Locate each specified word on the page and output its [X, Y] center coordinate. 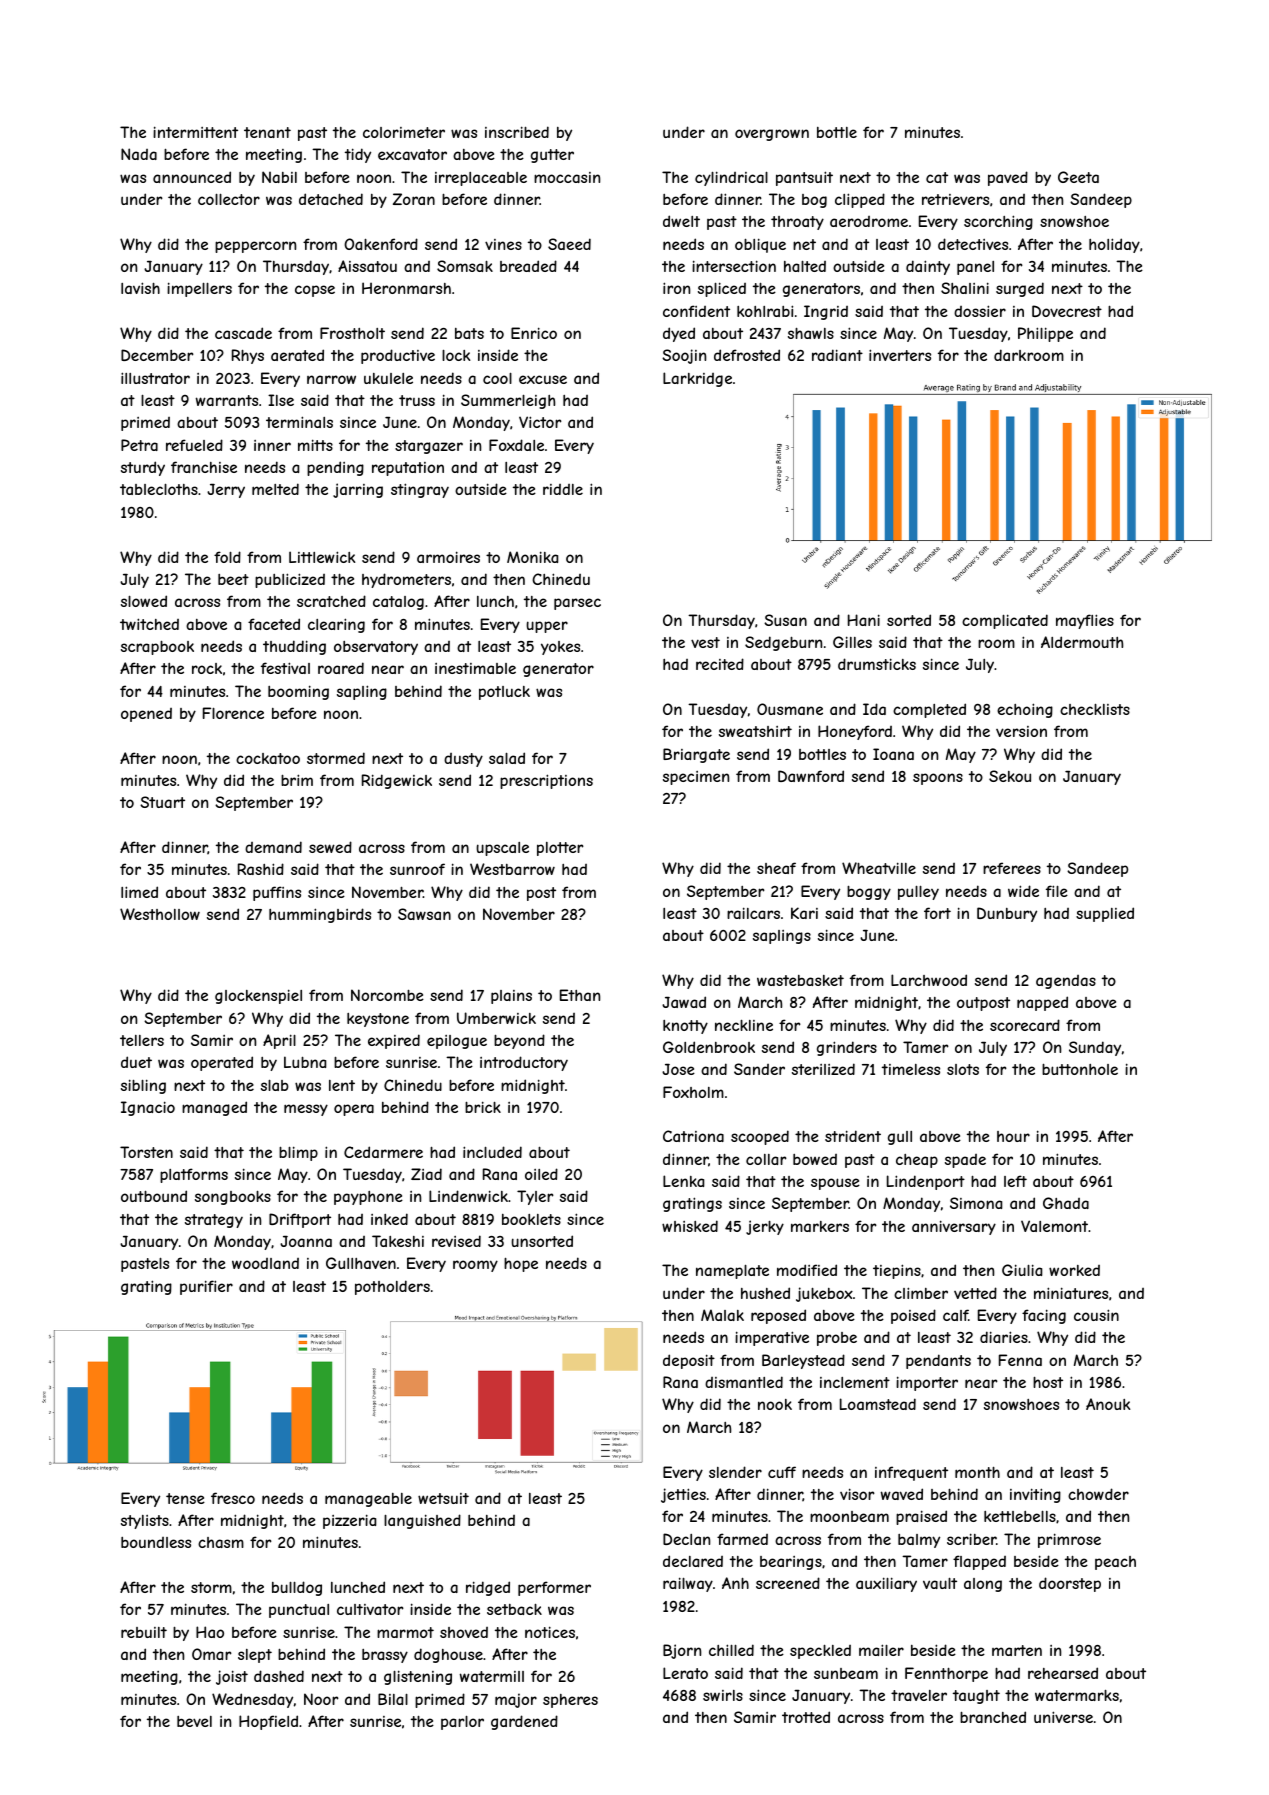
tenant [267, 132]
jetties [683, 1495]
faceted [274, 624]
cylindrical [731, 178]
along [983, 1585]
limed [139, 892]
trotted [806, 1717]
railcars [753, 913]
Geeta [1078, 177]
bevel [194, 1721]
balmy [919, 1541]
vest [705, 642]
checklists [1095, 709]
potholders [392, 1287]
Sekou [1010, 776]
